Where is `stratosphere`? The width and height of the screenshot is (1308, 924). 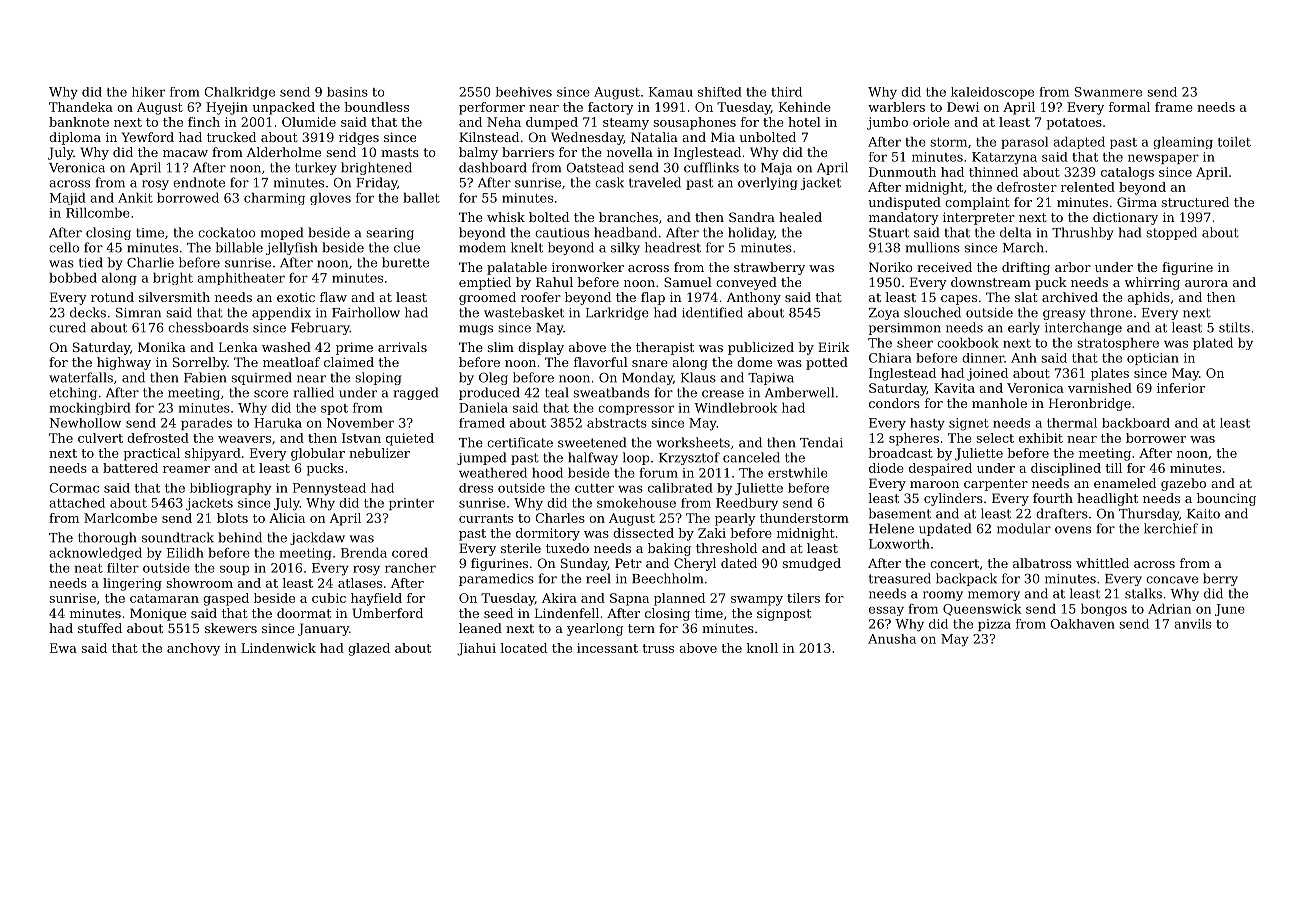 stratosphere is located at coordinates (1118, 344).
